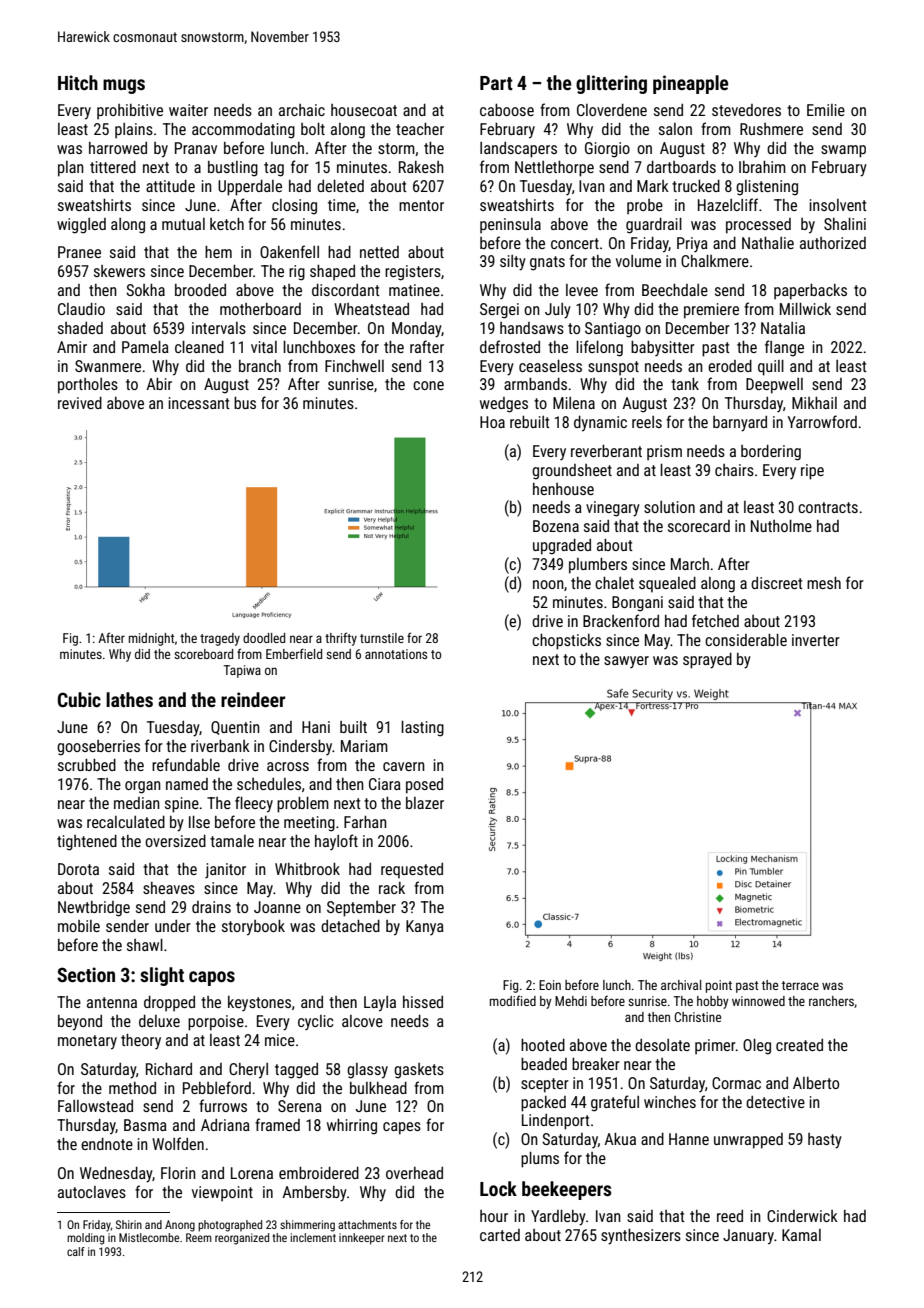 The height and width of the image is (1308, 924). Describe the element at coordinates (428, 385) in the image. I see `cone` at that location.
